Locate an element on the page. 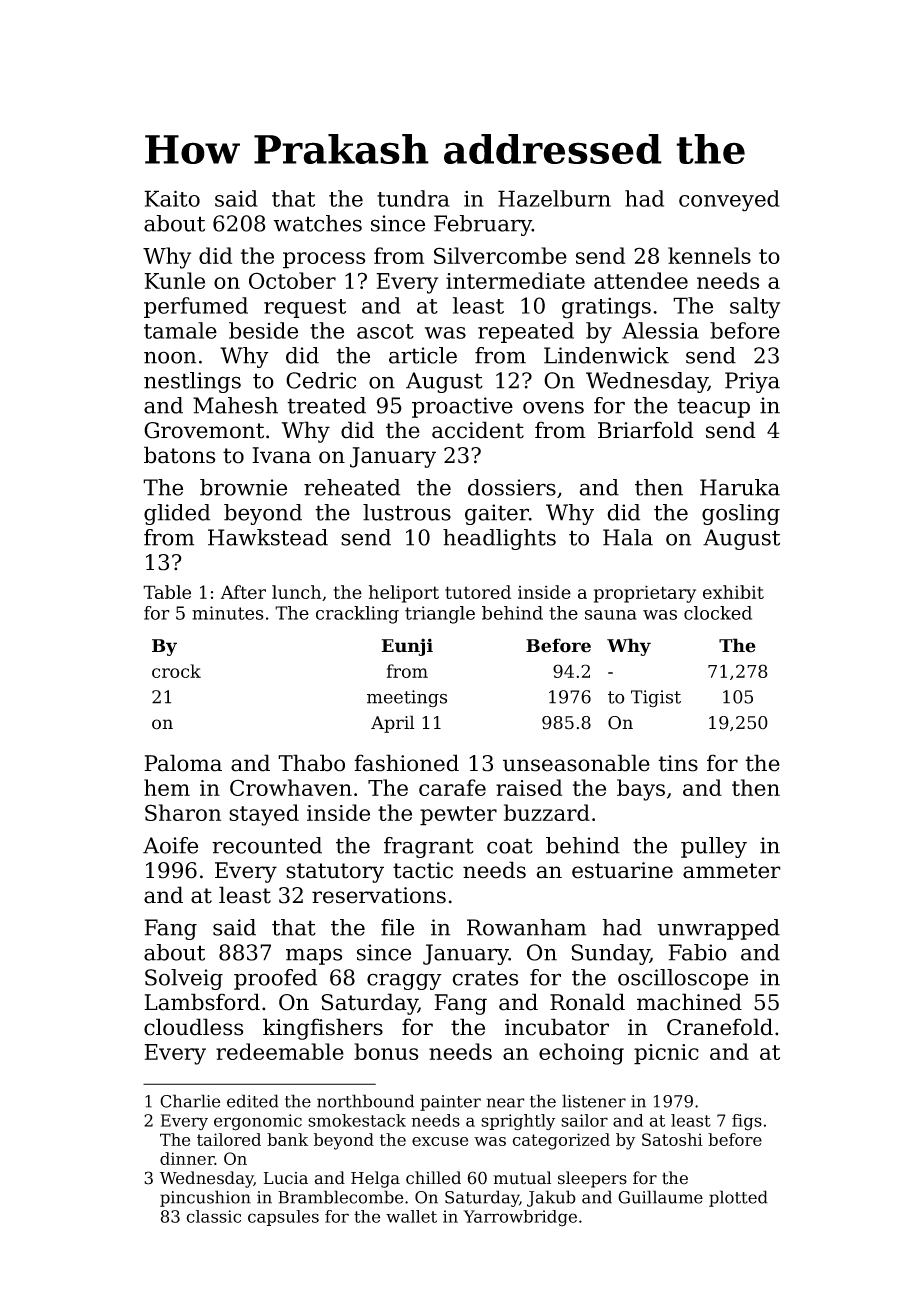 The height and width of the page is (1311, 924). perfumed is located at coordinates (196, 307).
